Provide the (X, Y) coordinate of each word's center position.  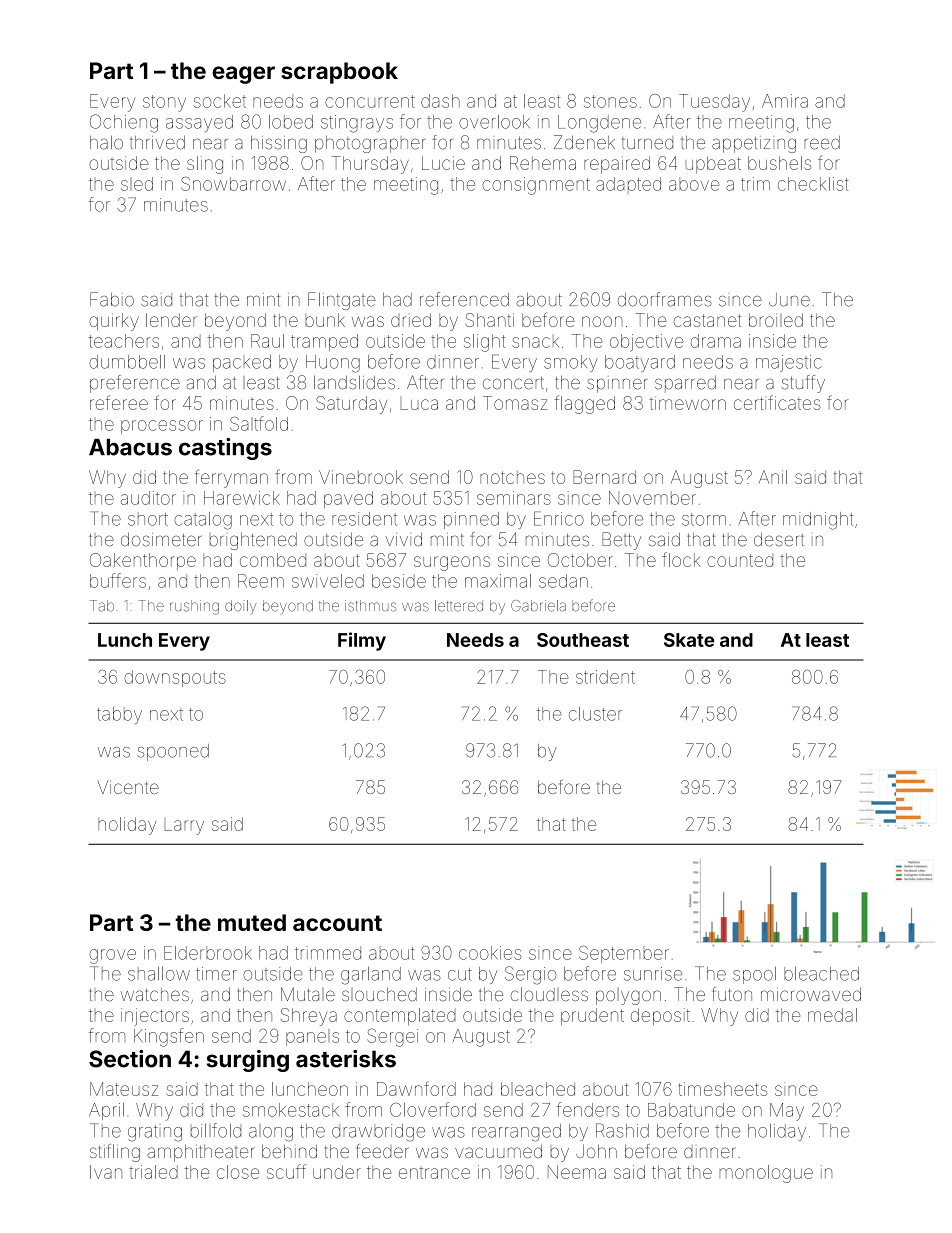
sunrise (653, 974)
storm (704, 519)
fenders (588, 1109)
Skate (689, 640)
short (148, 519)
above (694, 184)
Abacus (130, 447)
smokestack (291, 1110)
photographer (370, 144)
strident (605, 677)
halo (106, 142)
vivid (404, 539)
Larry (184, 827)
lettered (459, 606)
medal (832, 1015)
